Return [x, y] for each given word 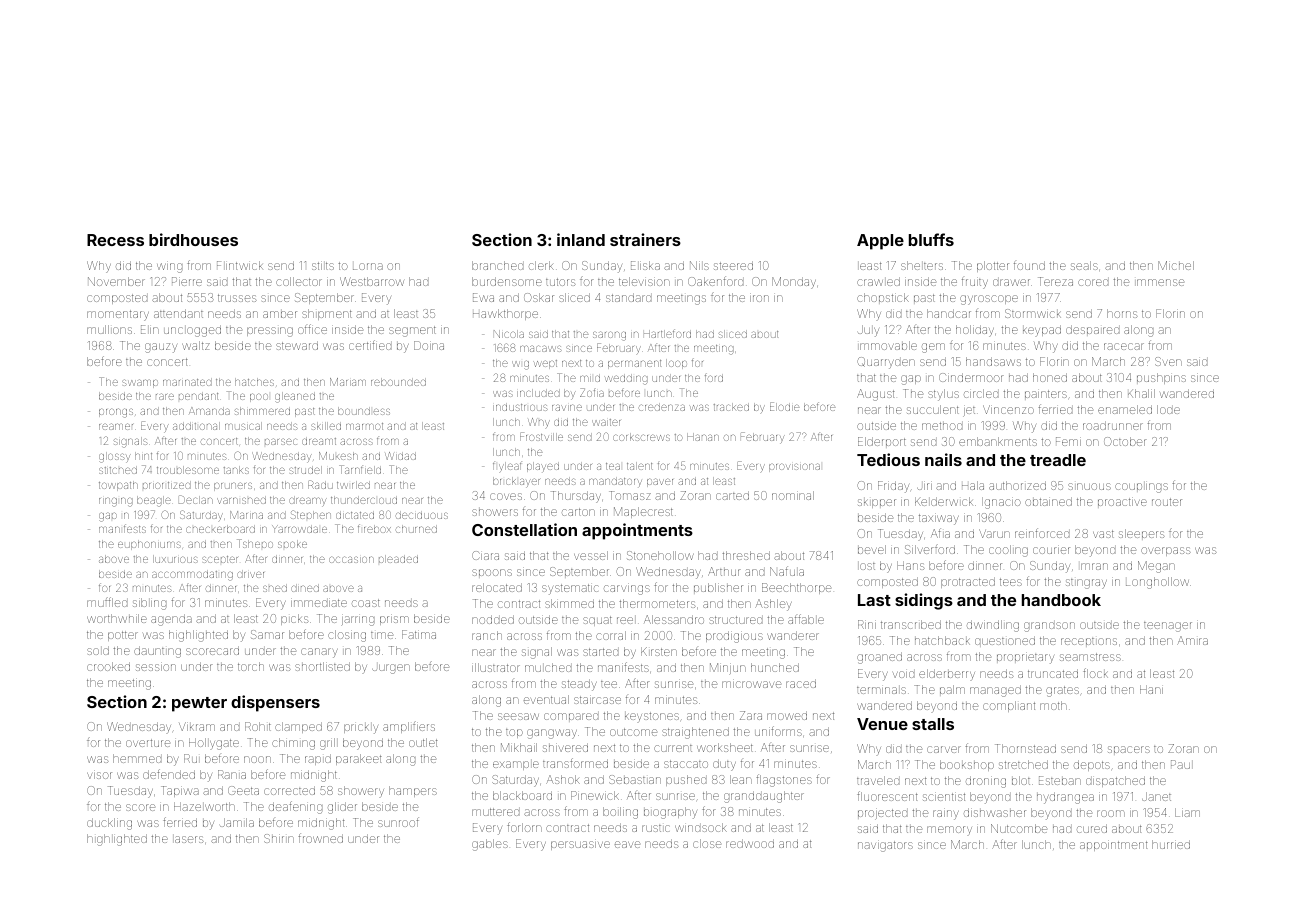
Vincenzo [1008, 409]
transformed [575, 763]
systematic [570, 589]
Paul [1180, 764]
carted [732, 495]
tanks [236, 470]
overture [148, 743]
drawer [1011, 282]
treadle [1058, 460]
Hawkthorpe [505, 314]
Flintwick [240, 265]
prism [394, 619]
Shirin [279, 838]
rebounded [398, 382]
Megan [1156, 567]
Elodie [785, 406]
